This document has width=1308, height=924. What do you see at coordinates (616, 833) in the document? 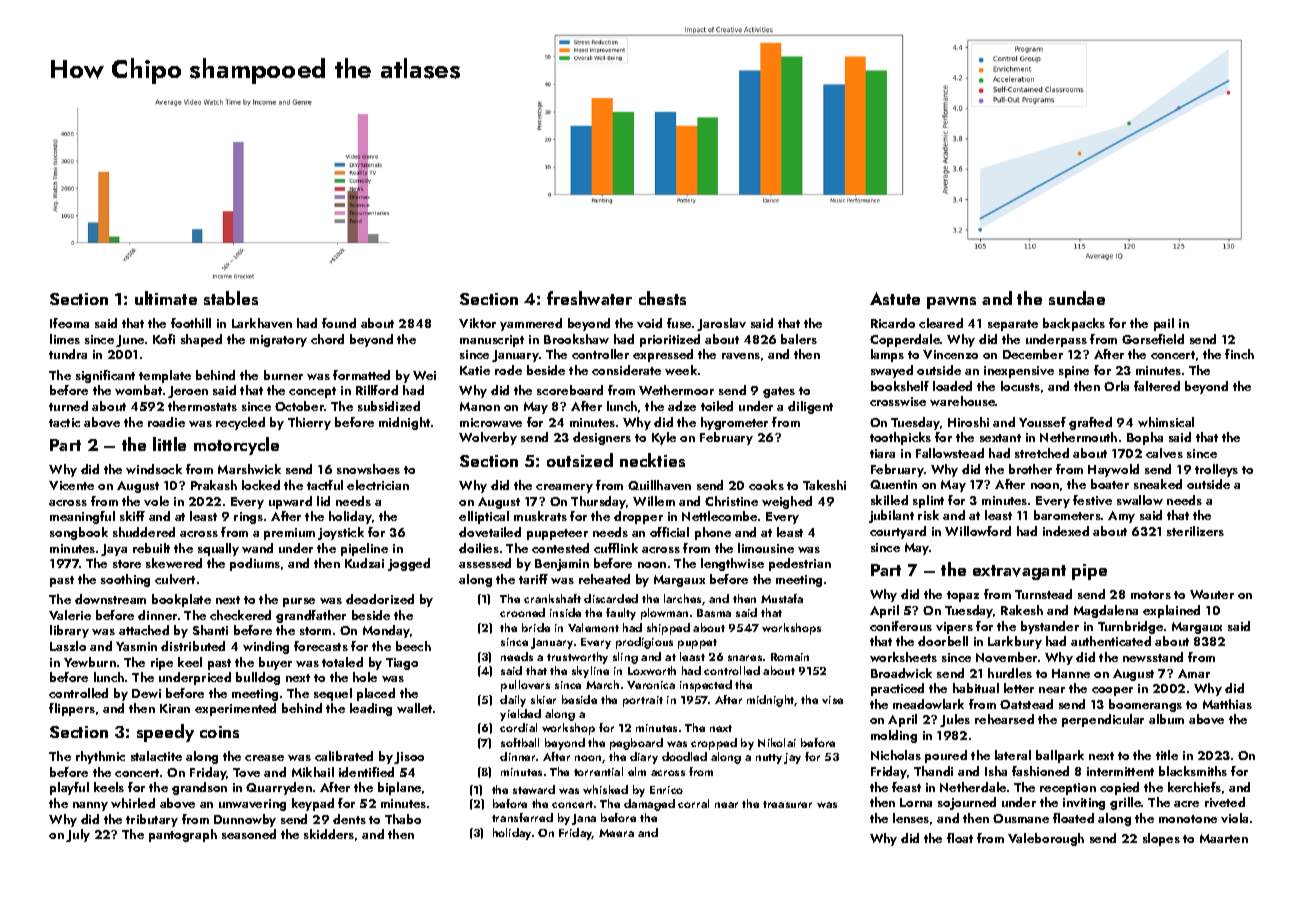
I see `Meera` at bounding box center [616, 833].
